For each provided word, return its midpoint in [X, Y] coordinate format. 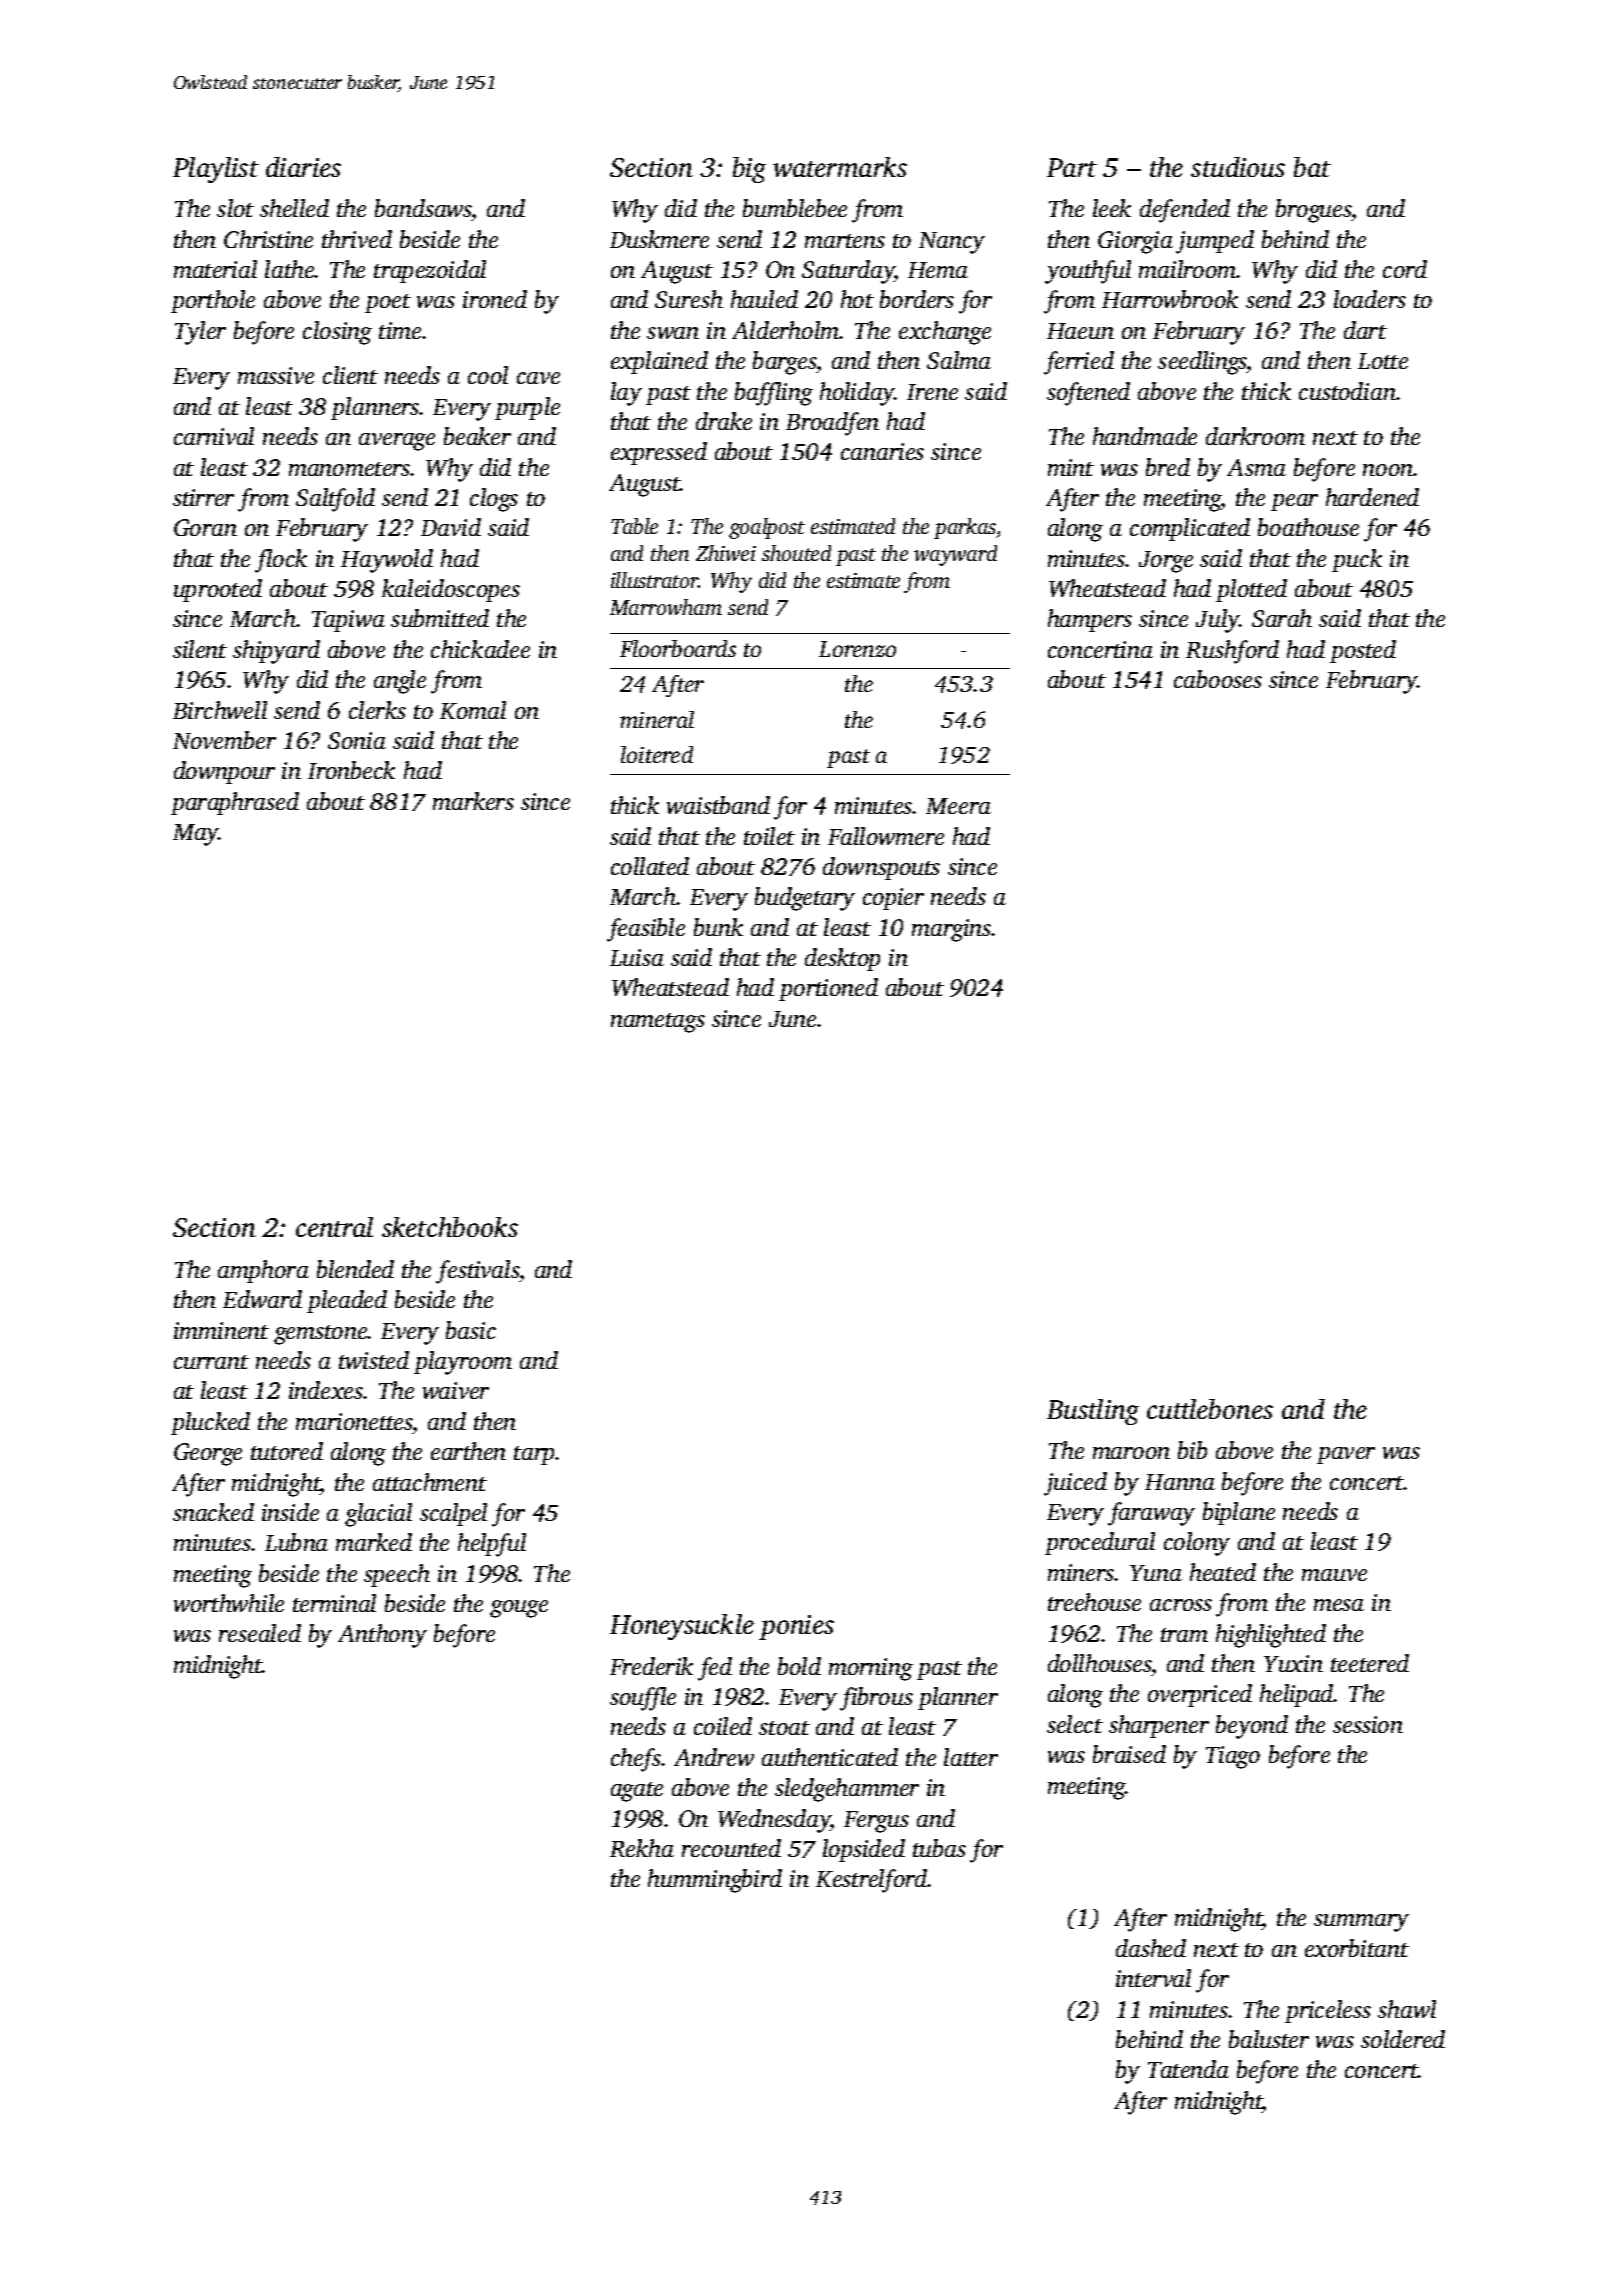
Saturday [848, 272]
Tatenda [1188, 2069]
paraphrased [235, 803]
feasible [646, 930]
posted [1363, 651]
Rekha [642, 1848]
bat [1312, 167]
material [215, 269]
